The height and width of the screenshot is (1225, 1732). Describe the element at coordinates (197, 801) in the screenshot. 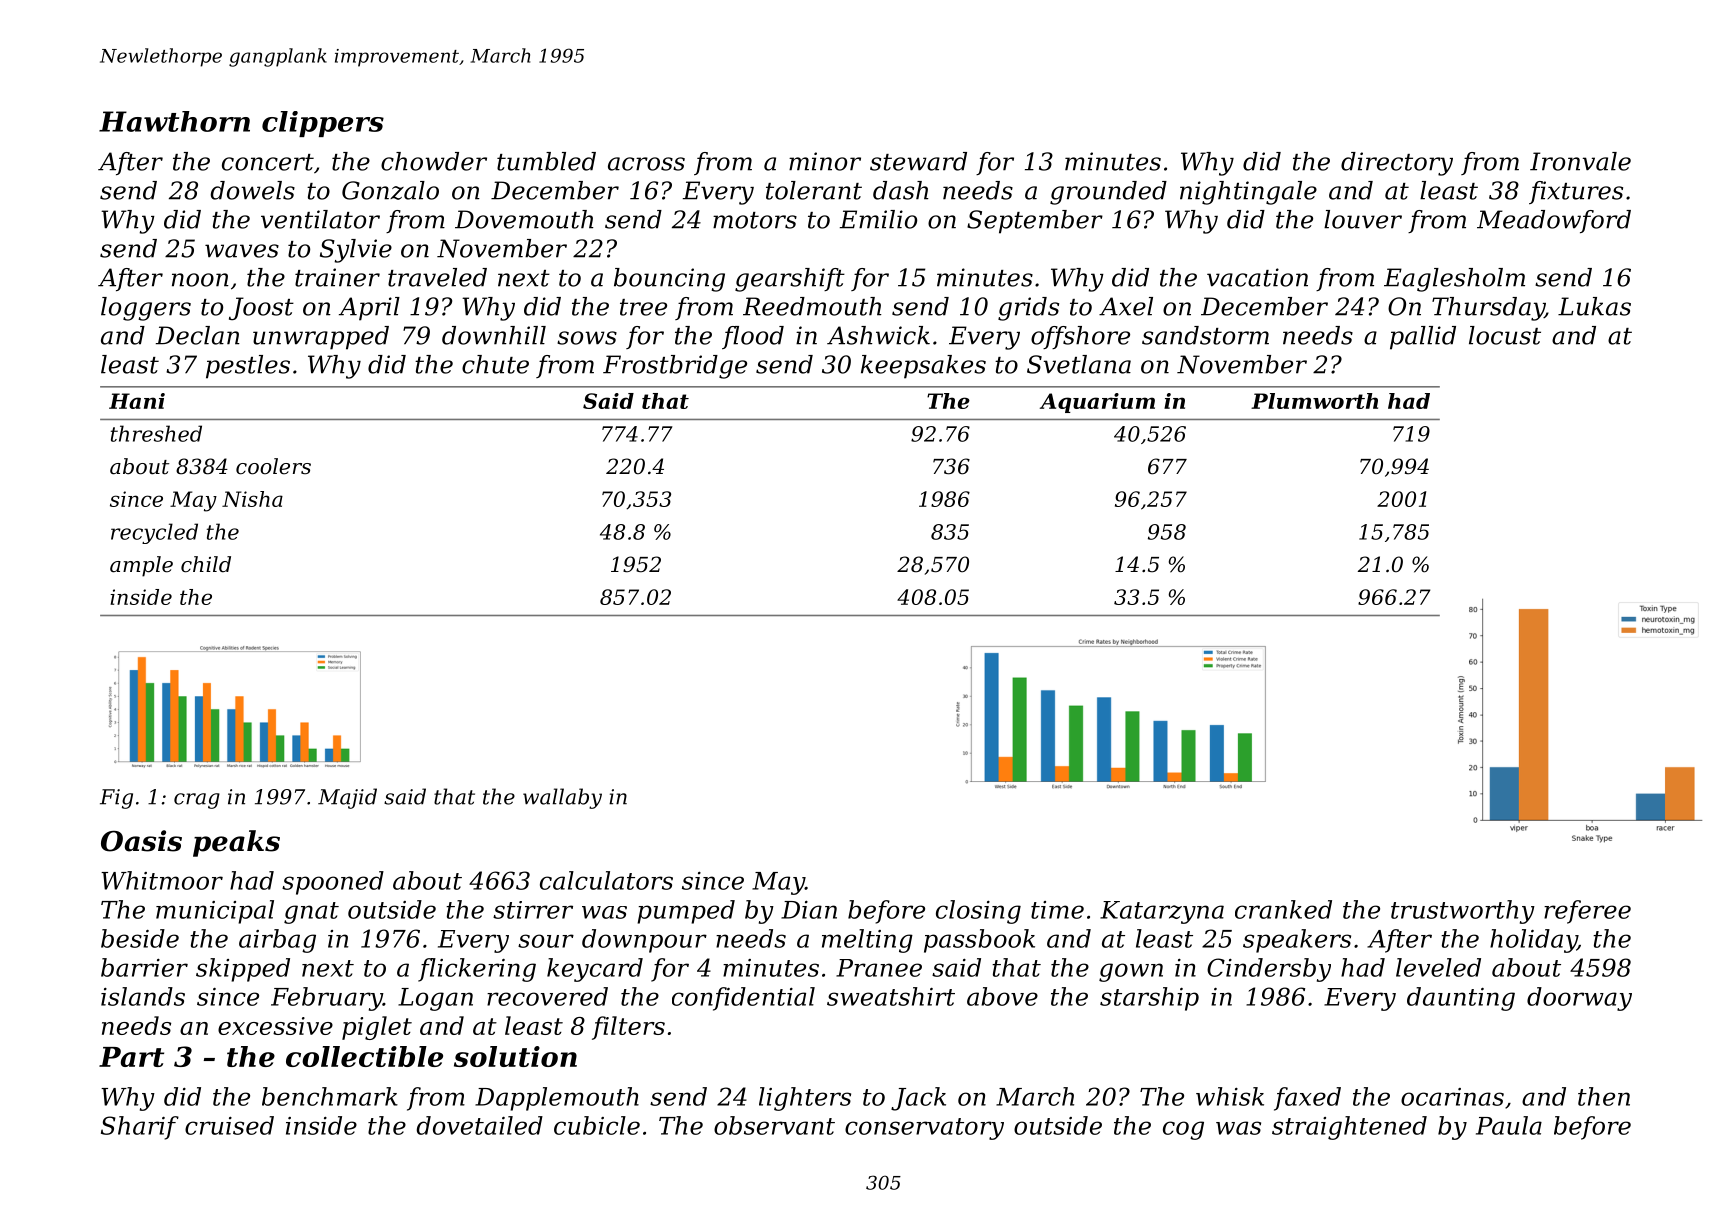

I see `crag` at that location.
